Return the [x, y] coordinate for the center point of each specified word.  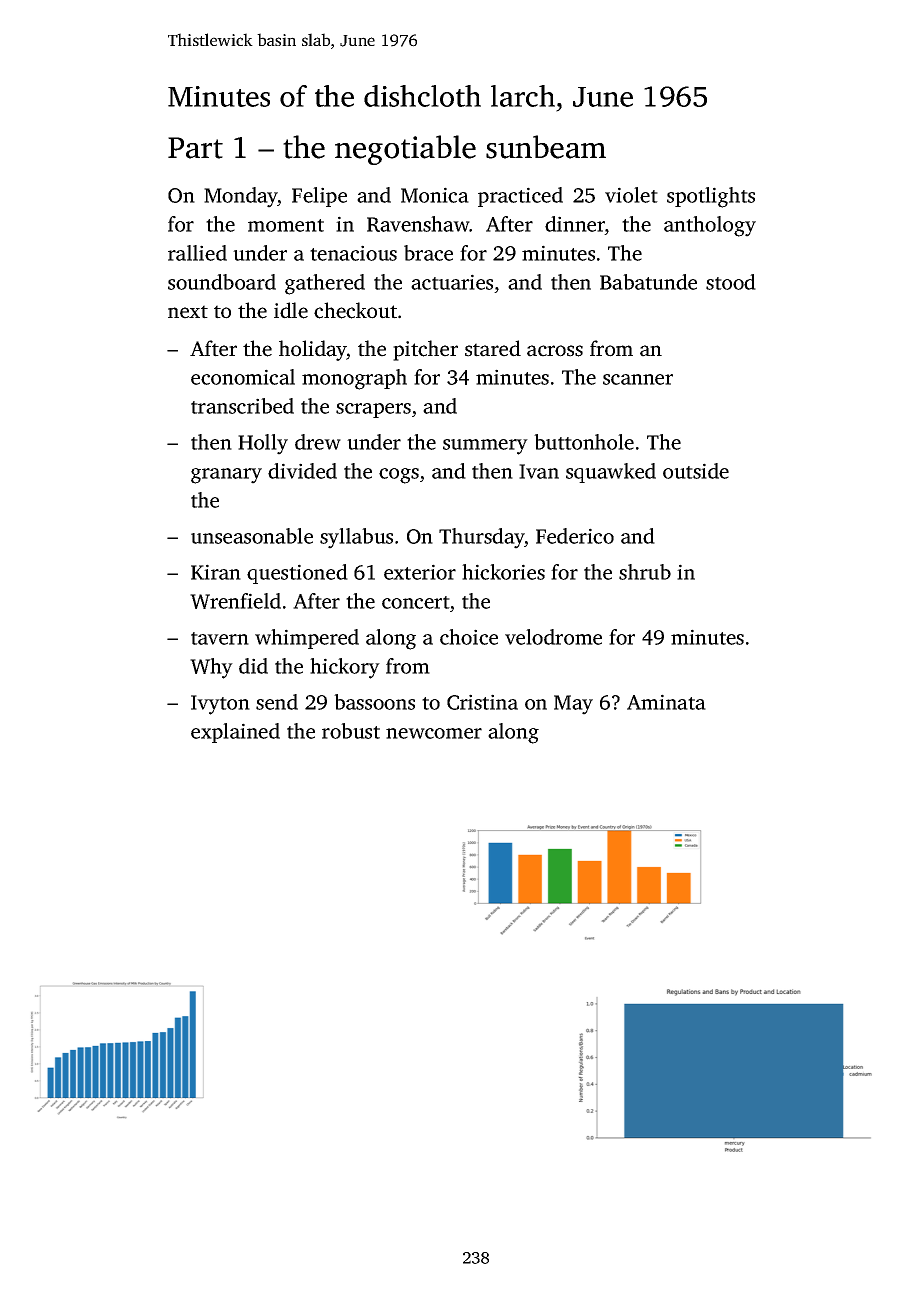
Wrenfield [235, 601]
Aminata [666, 702]
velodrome [553, 637]
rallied [197, 253]
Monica [435, 195]
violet [631, 195]
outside [696, 471]
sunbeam [546, 147]
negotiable [405, 150]
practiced [520, 197]
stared [493, 348]
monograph [354, 379]
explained [235, 733]
